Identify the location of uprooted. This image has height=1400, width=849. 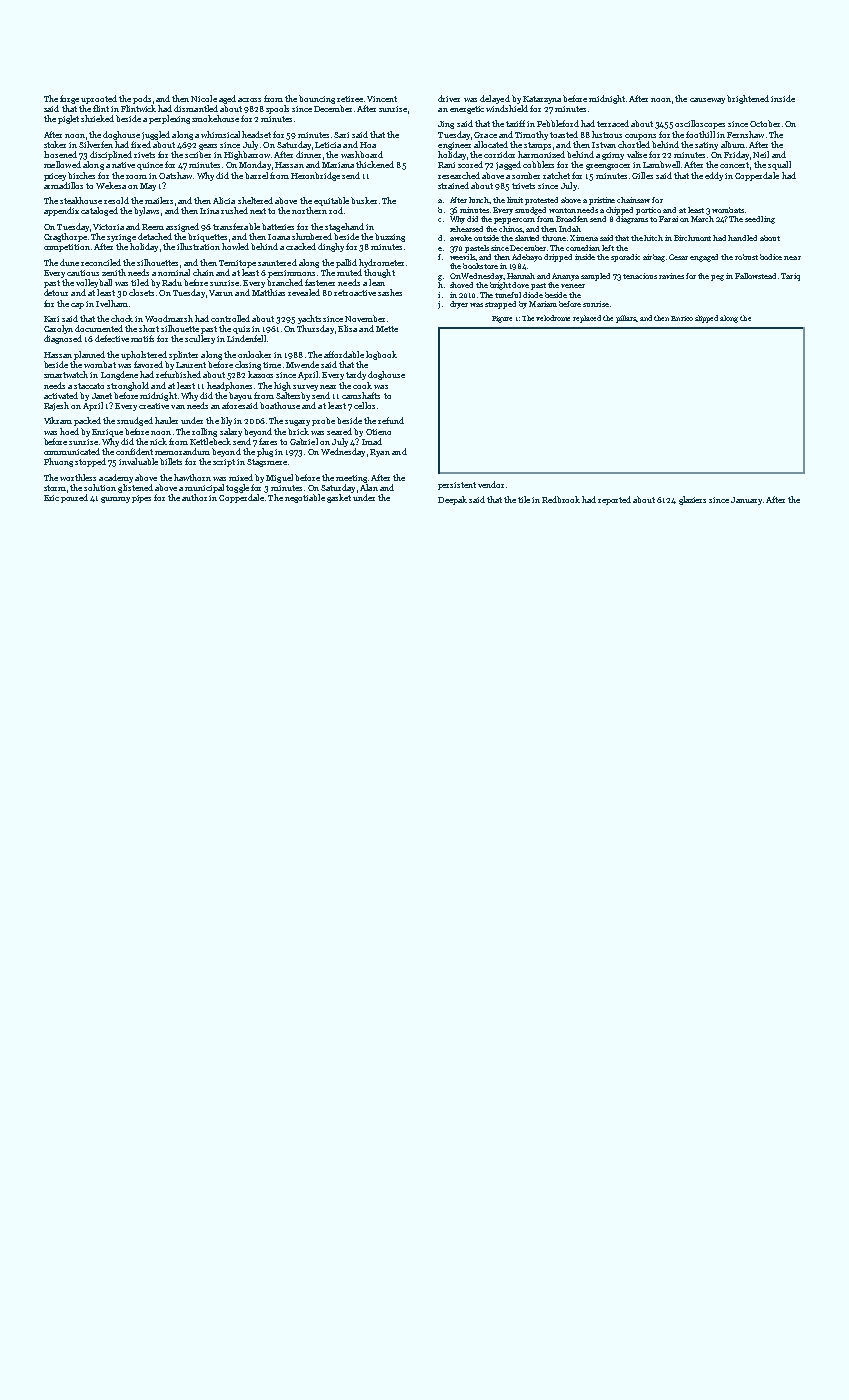
(99, 99).
